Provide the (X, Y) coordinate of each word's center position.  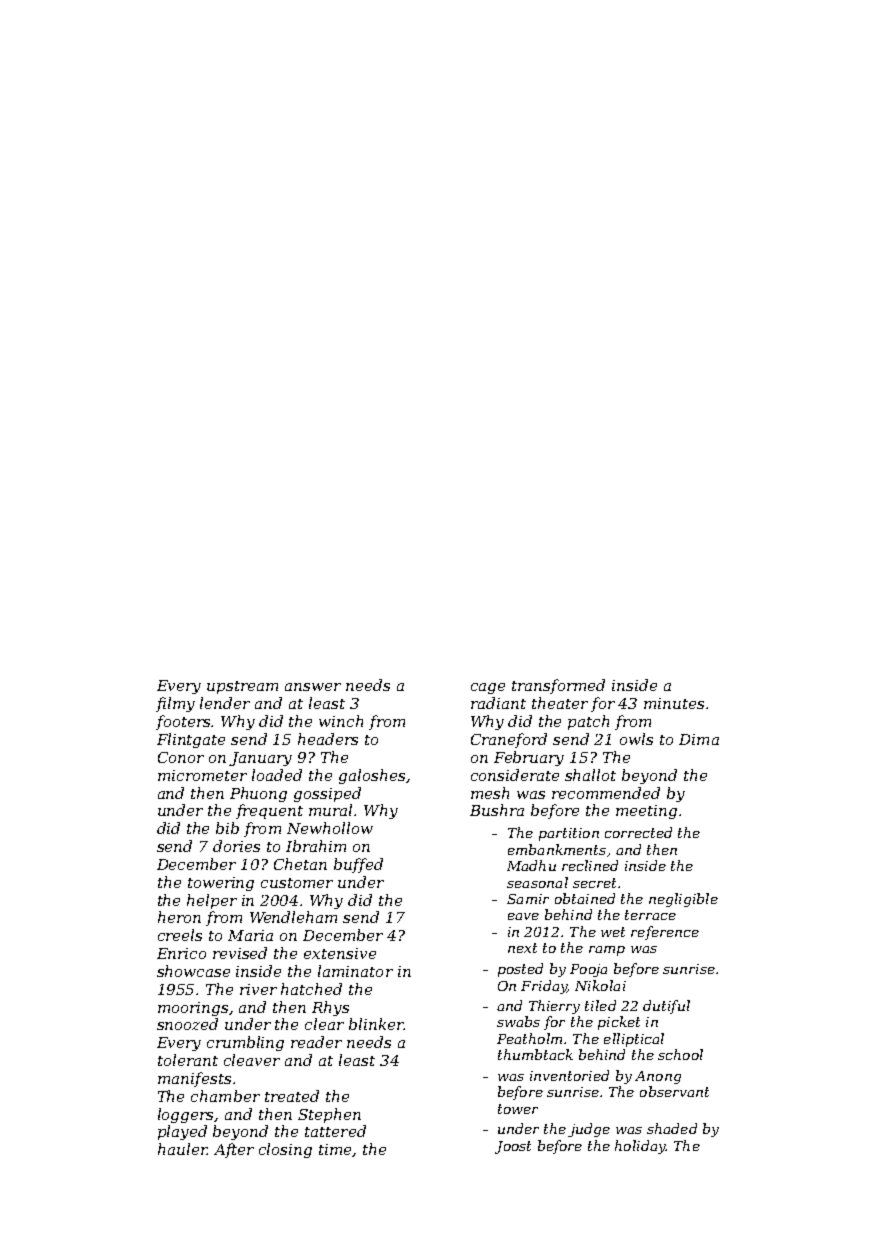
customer (297, 883)
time (336, 1150)
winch (341, 721)
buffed (358, 865)
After (234, 1150)
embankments (557, 849)
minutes (674, 703)
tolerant (188, 1060)
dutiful (666, 1007)
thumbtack (535, 1054)
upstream (242, 687)
